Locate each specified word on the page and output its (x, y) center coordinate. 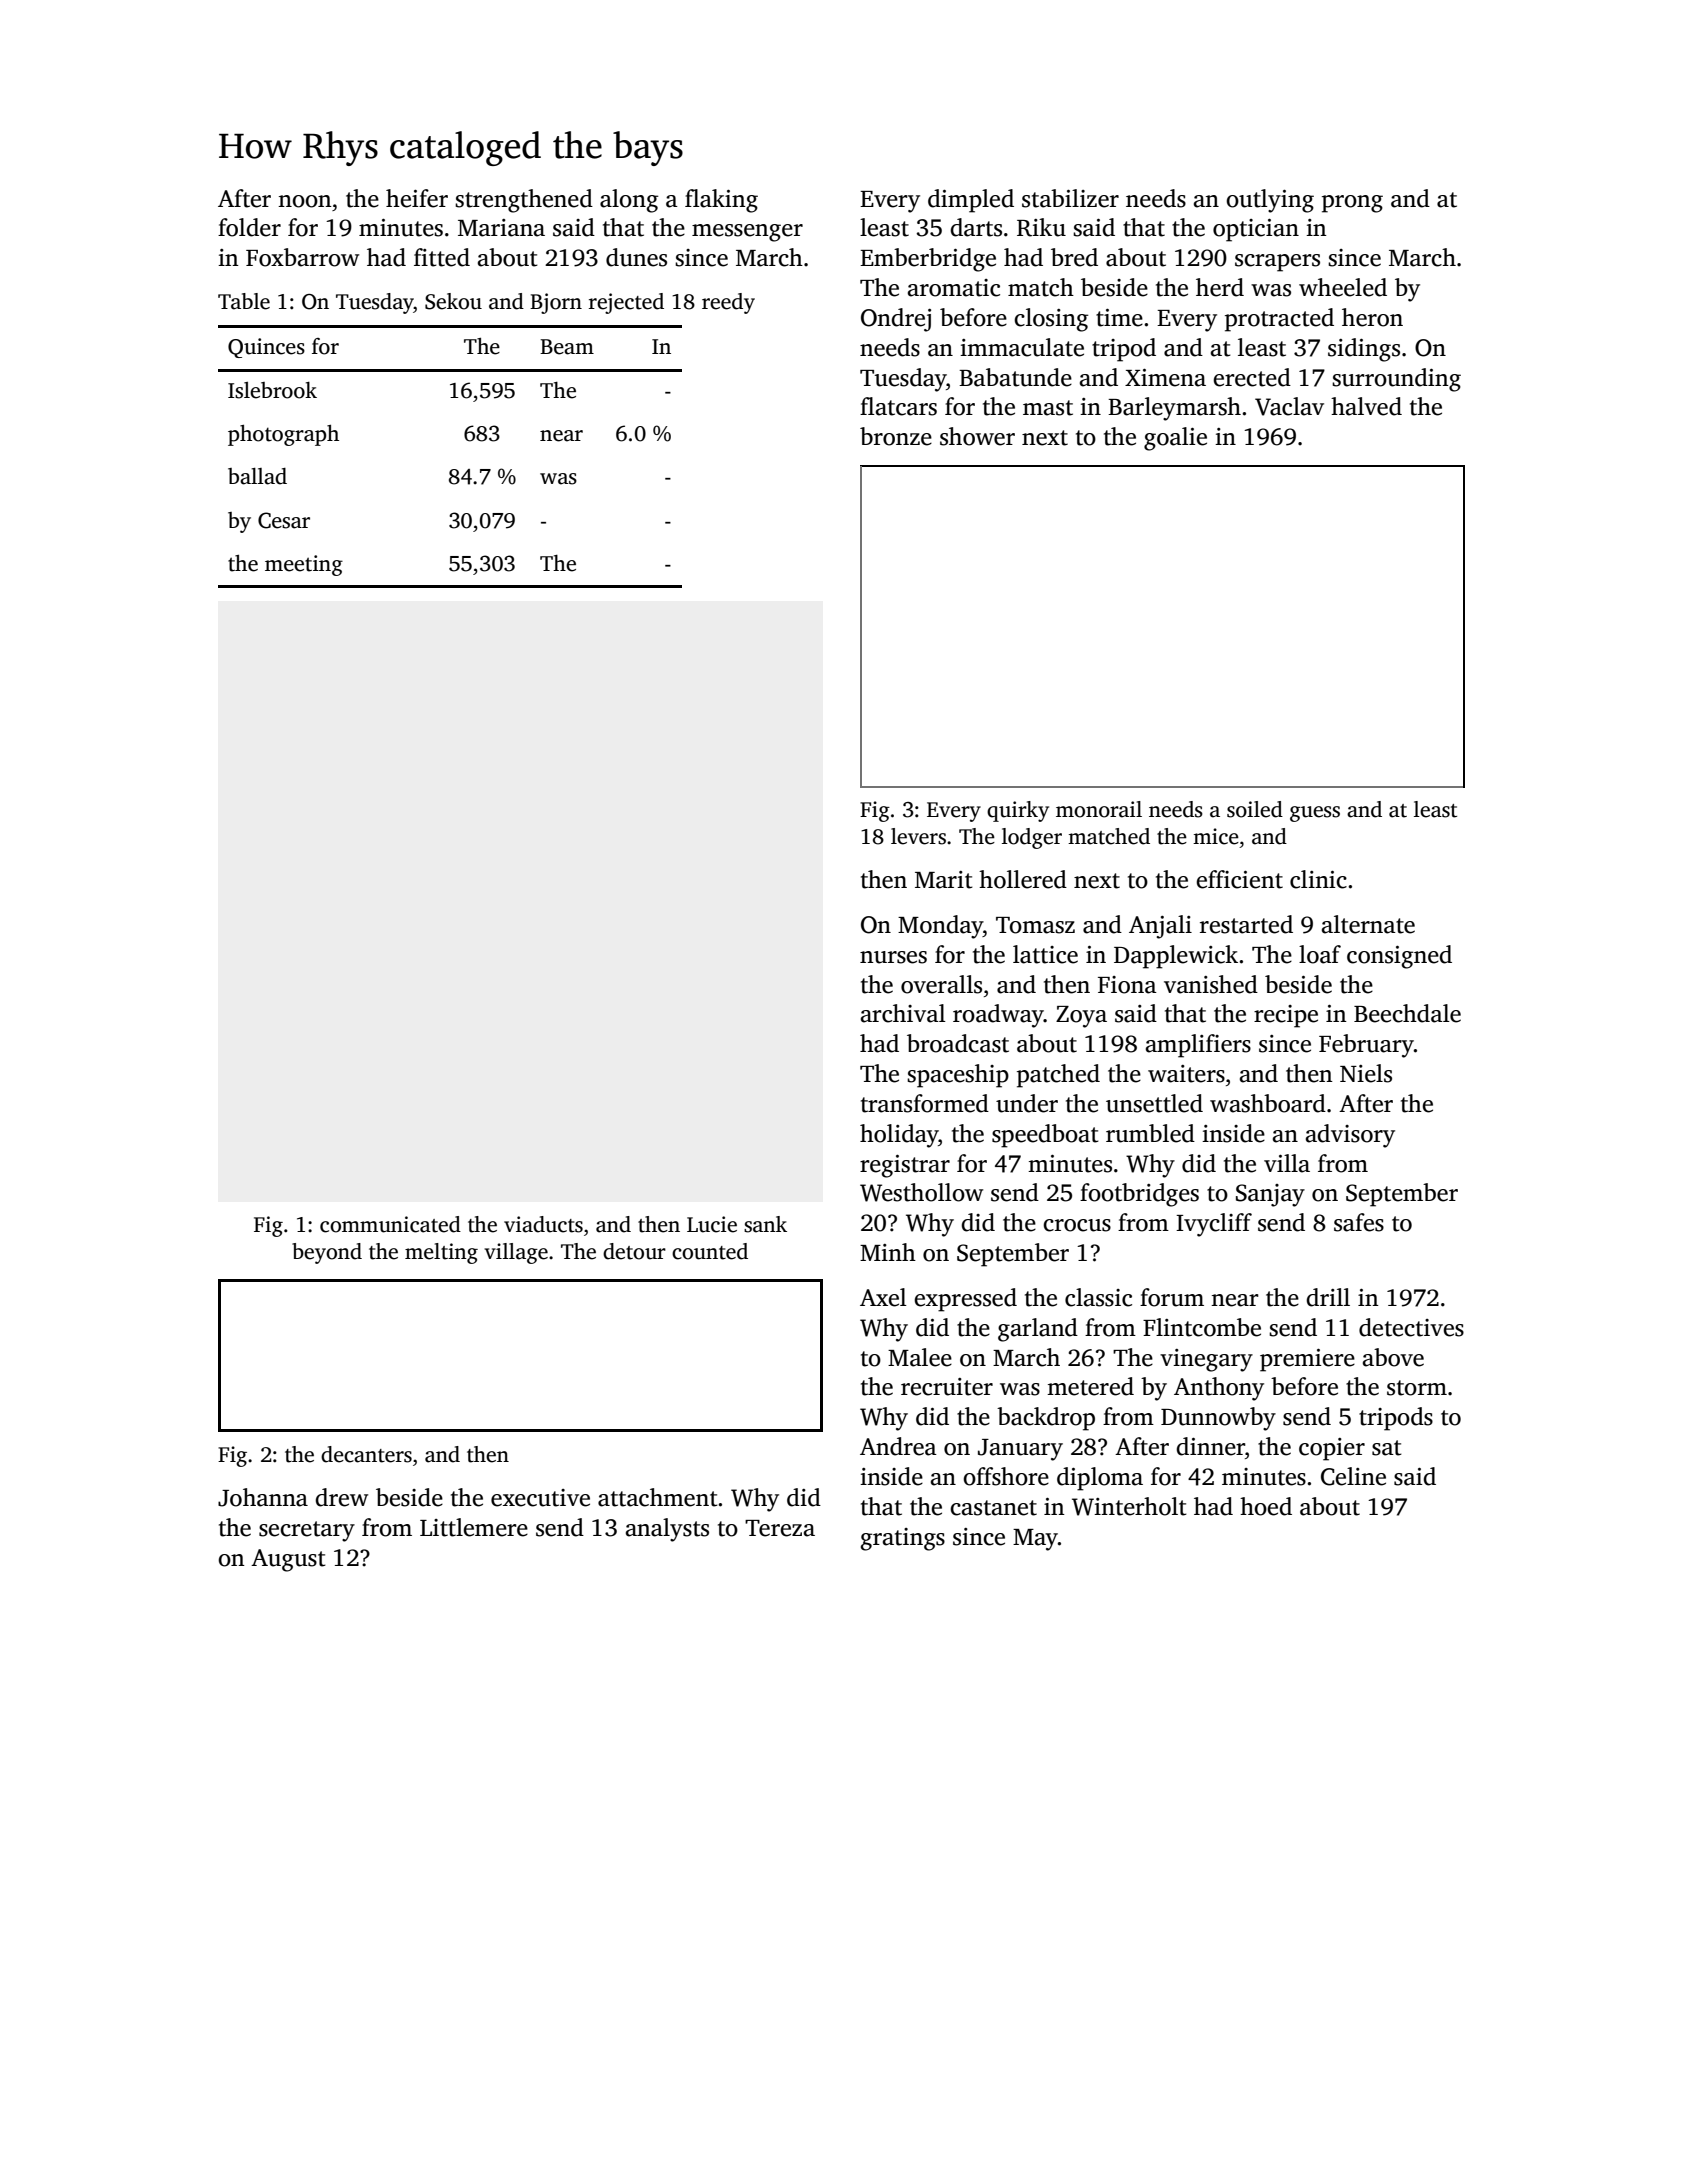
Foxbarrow (302, 257)
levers (918, 836)
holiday (899, 1136)
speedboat (1045, 1136)
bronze (896, 436)
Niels (1366, 1073)
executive (540, 1498)
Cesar (284, 520)
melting (441, 1253)
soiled (1255, 809)
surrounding (1396, 380)
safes (1359, 1222)
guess (1315, 814)
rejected (626, 303)
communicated (390, 1224)
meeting (304, 565)
